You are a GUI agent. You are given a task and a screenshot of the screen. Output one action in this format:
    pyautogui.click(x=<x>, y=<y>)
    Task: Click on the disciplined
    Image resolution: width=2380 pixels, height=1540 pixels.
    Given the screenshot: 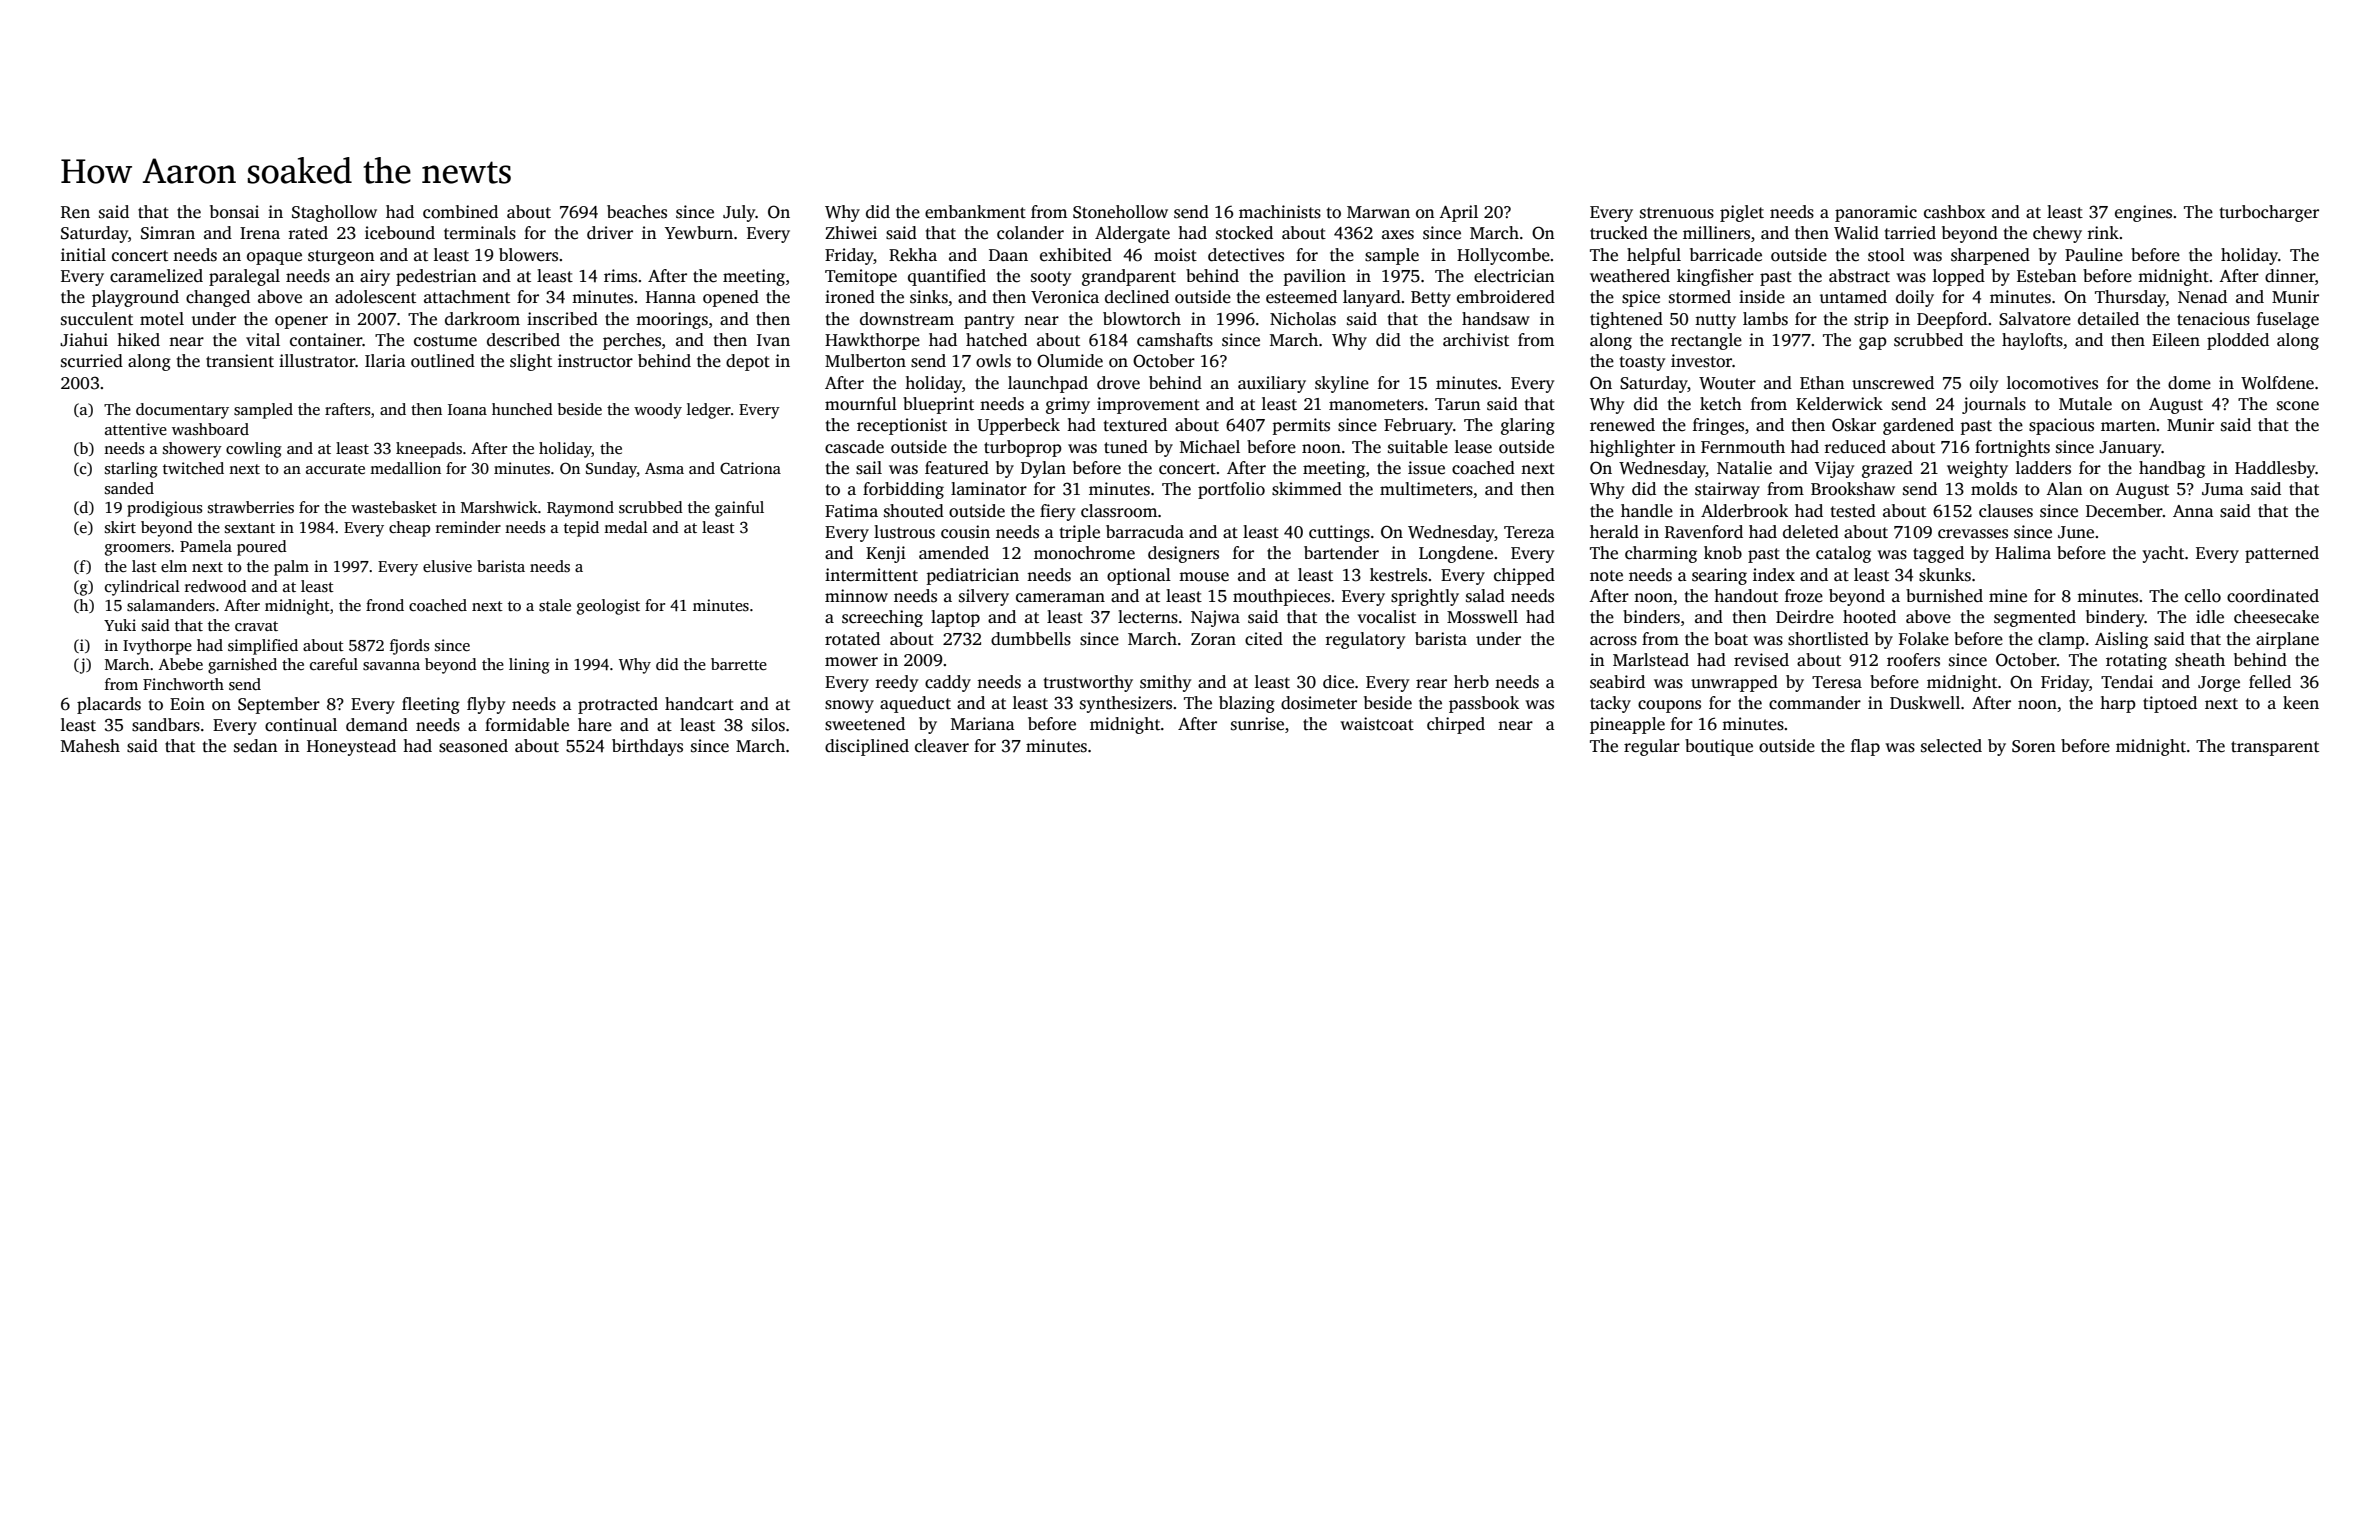 What is the action you would take?
    pyautogui.click(x=867, y=747)
